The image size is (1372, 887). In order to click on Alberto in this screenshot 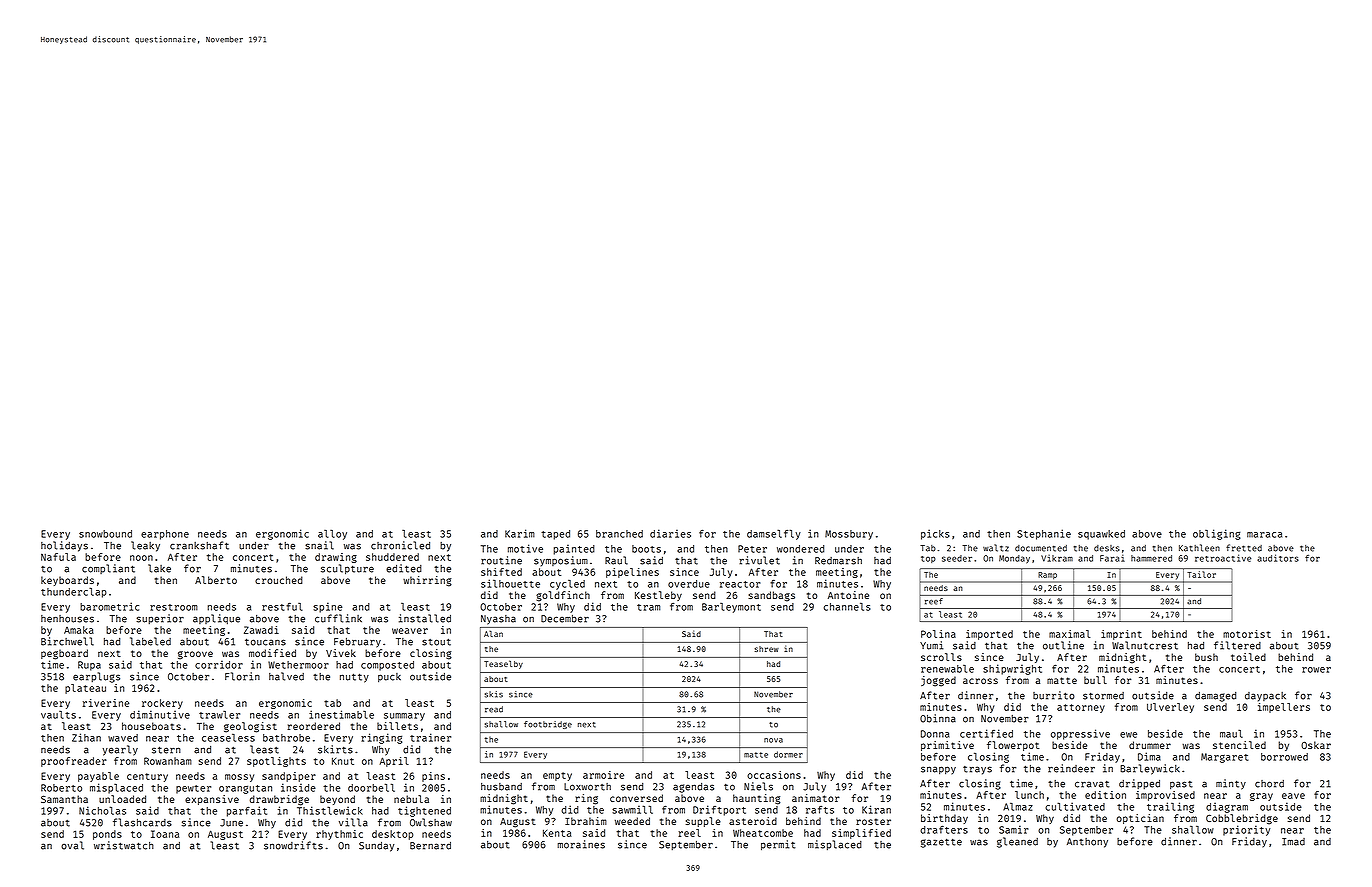, I will do `click(216, 580)`.
